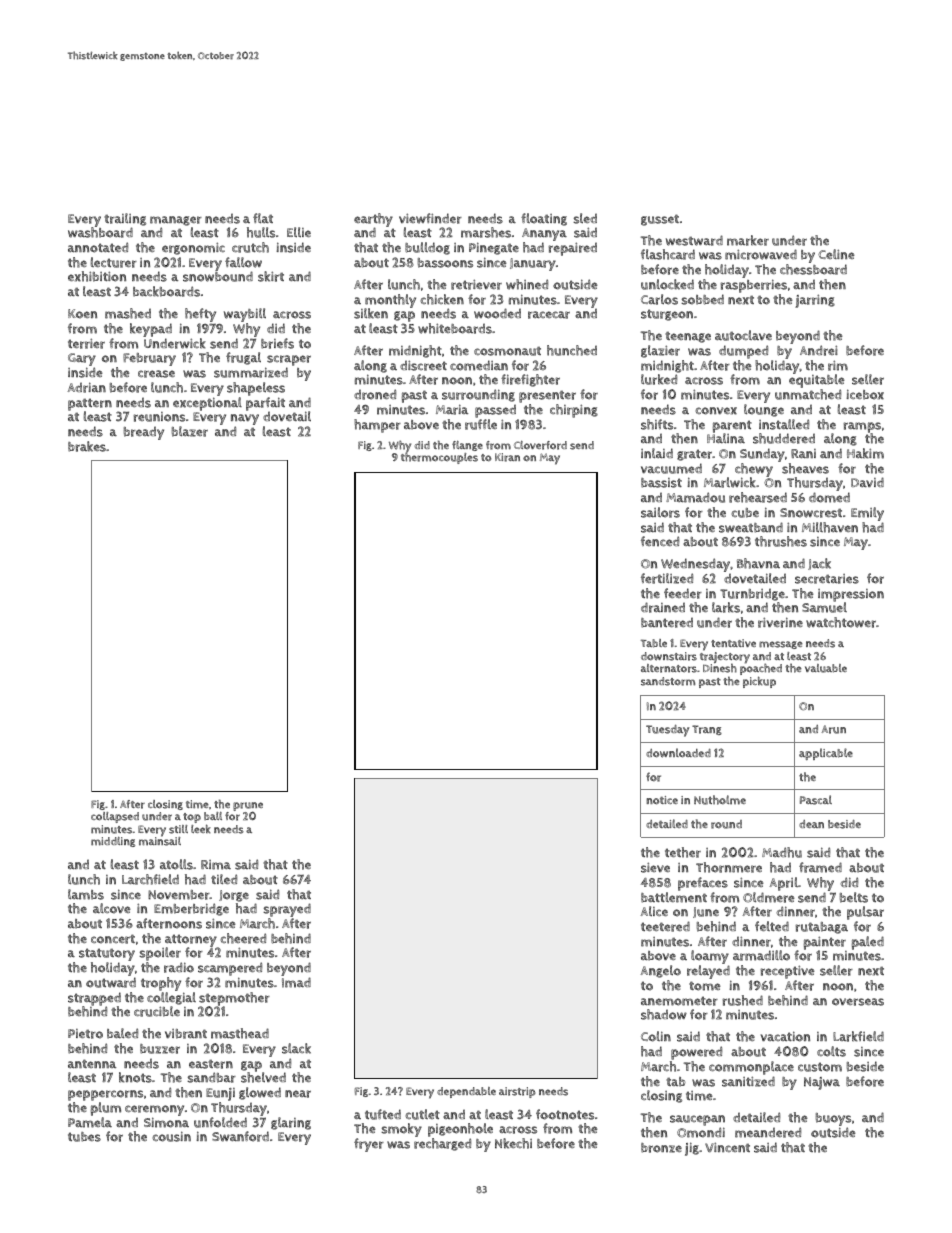 Image resolution: width=952 pixels, height=1233 pixels. I want to click on ceremony, so click(154, 1110).
